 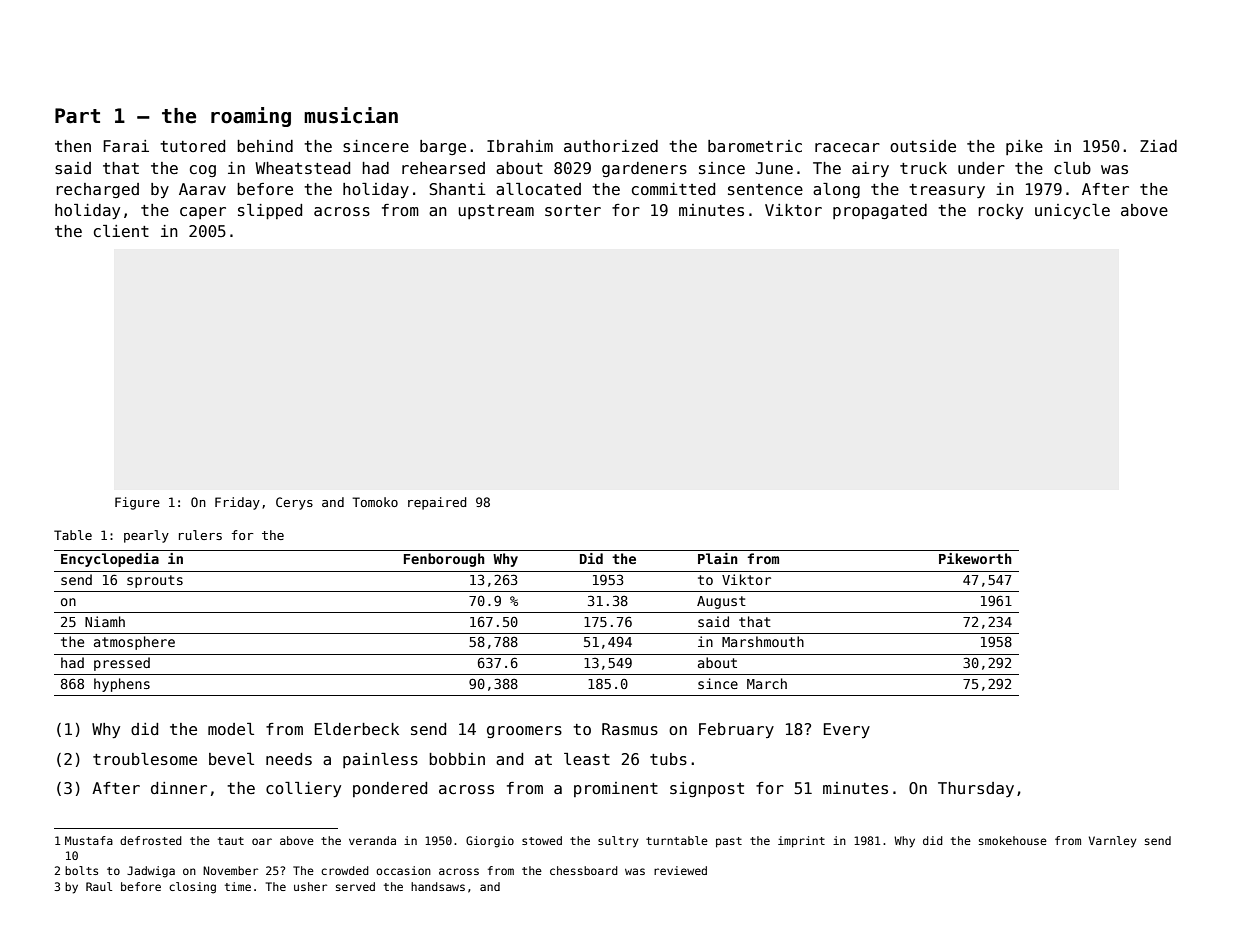 I want to click on Friday, so click(x=237, y=503).
